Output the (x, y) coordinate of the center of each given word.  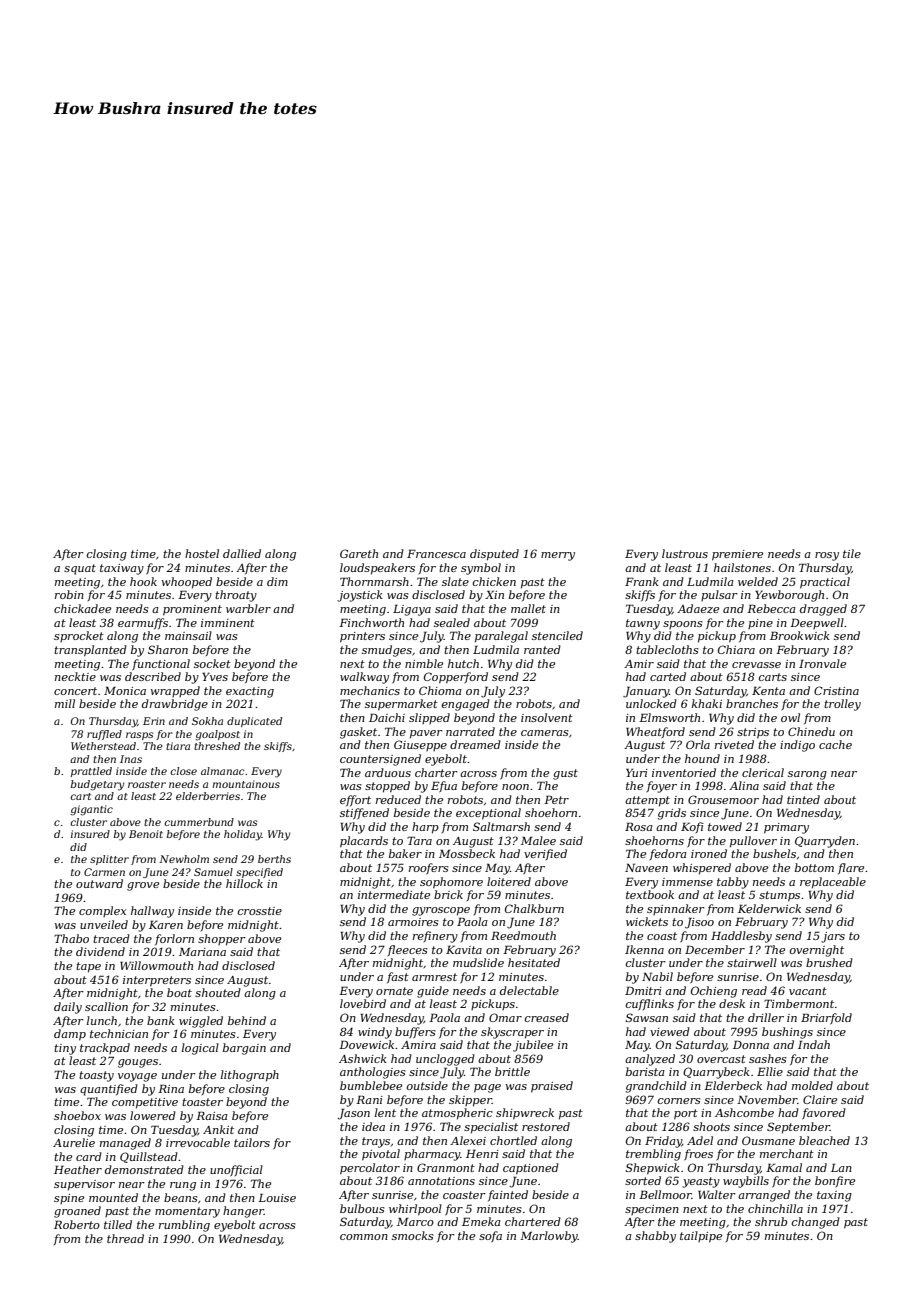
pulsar (719, 595)
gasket (358, 733)
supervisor (84, 1185)
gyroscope (441, 911)
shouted (218, 992)
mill (65, 703)
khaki (707, 703)
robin (69, 594)
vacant (808, 991)
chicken (494, 581)
